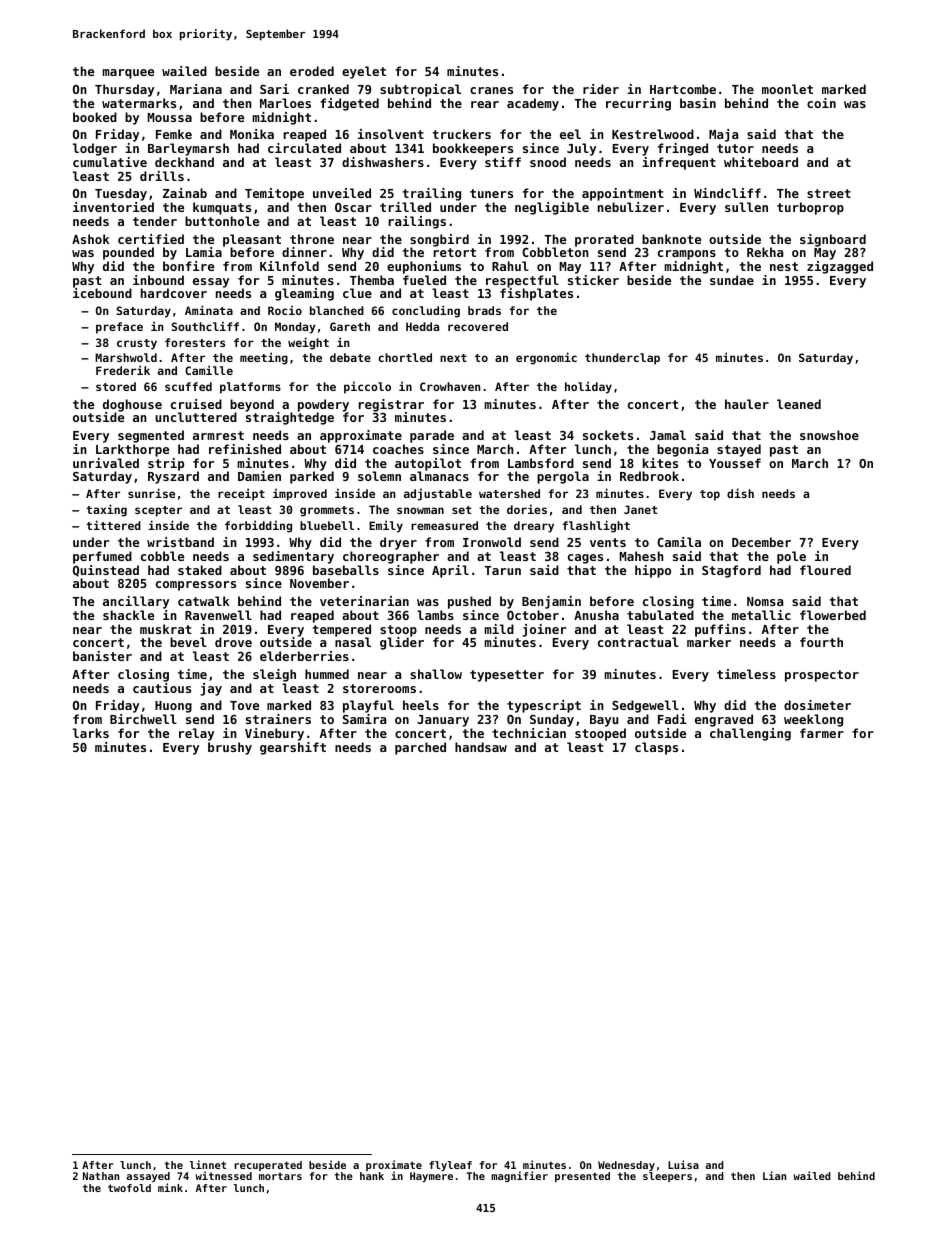 The height and width of the screenshot is (1233, 952). I want to click on handsaw, so click(481, 747).
